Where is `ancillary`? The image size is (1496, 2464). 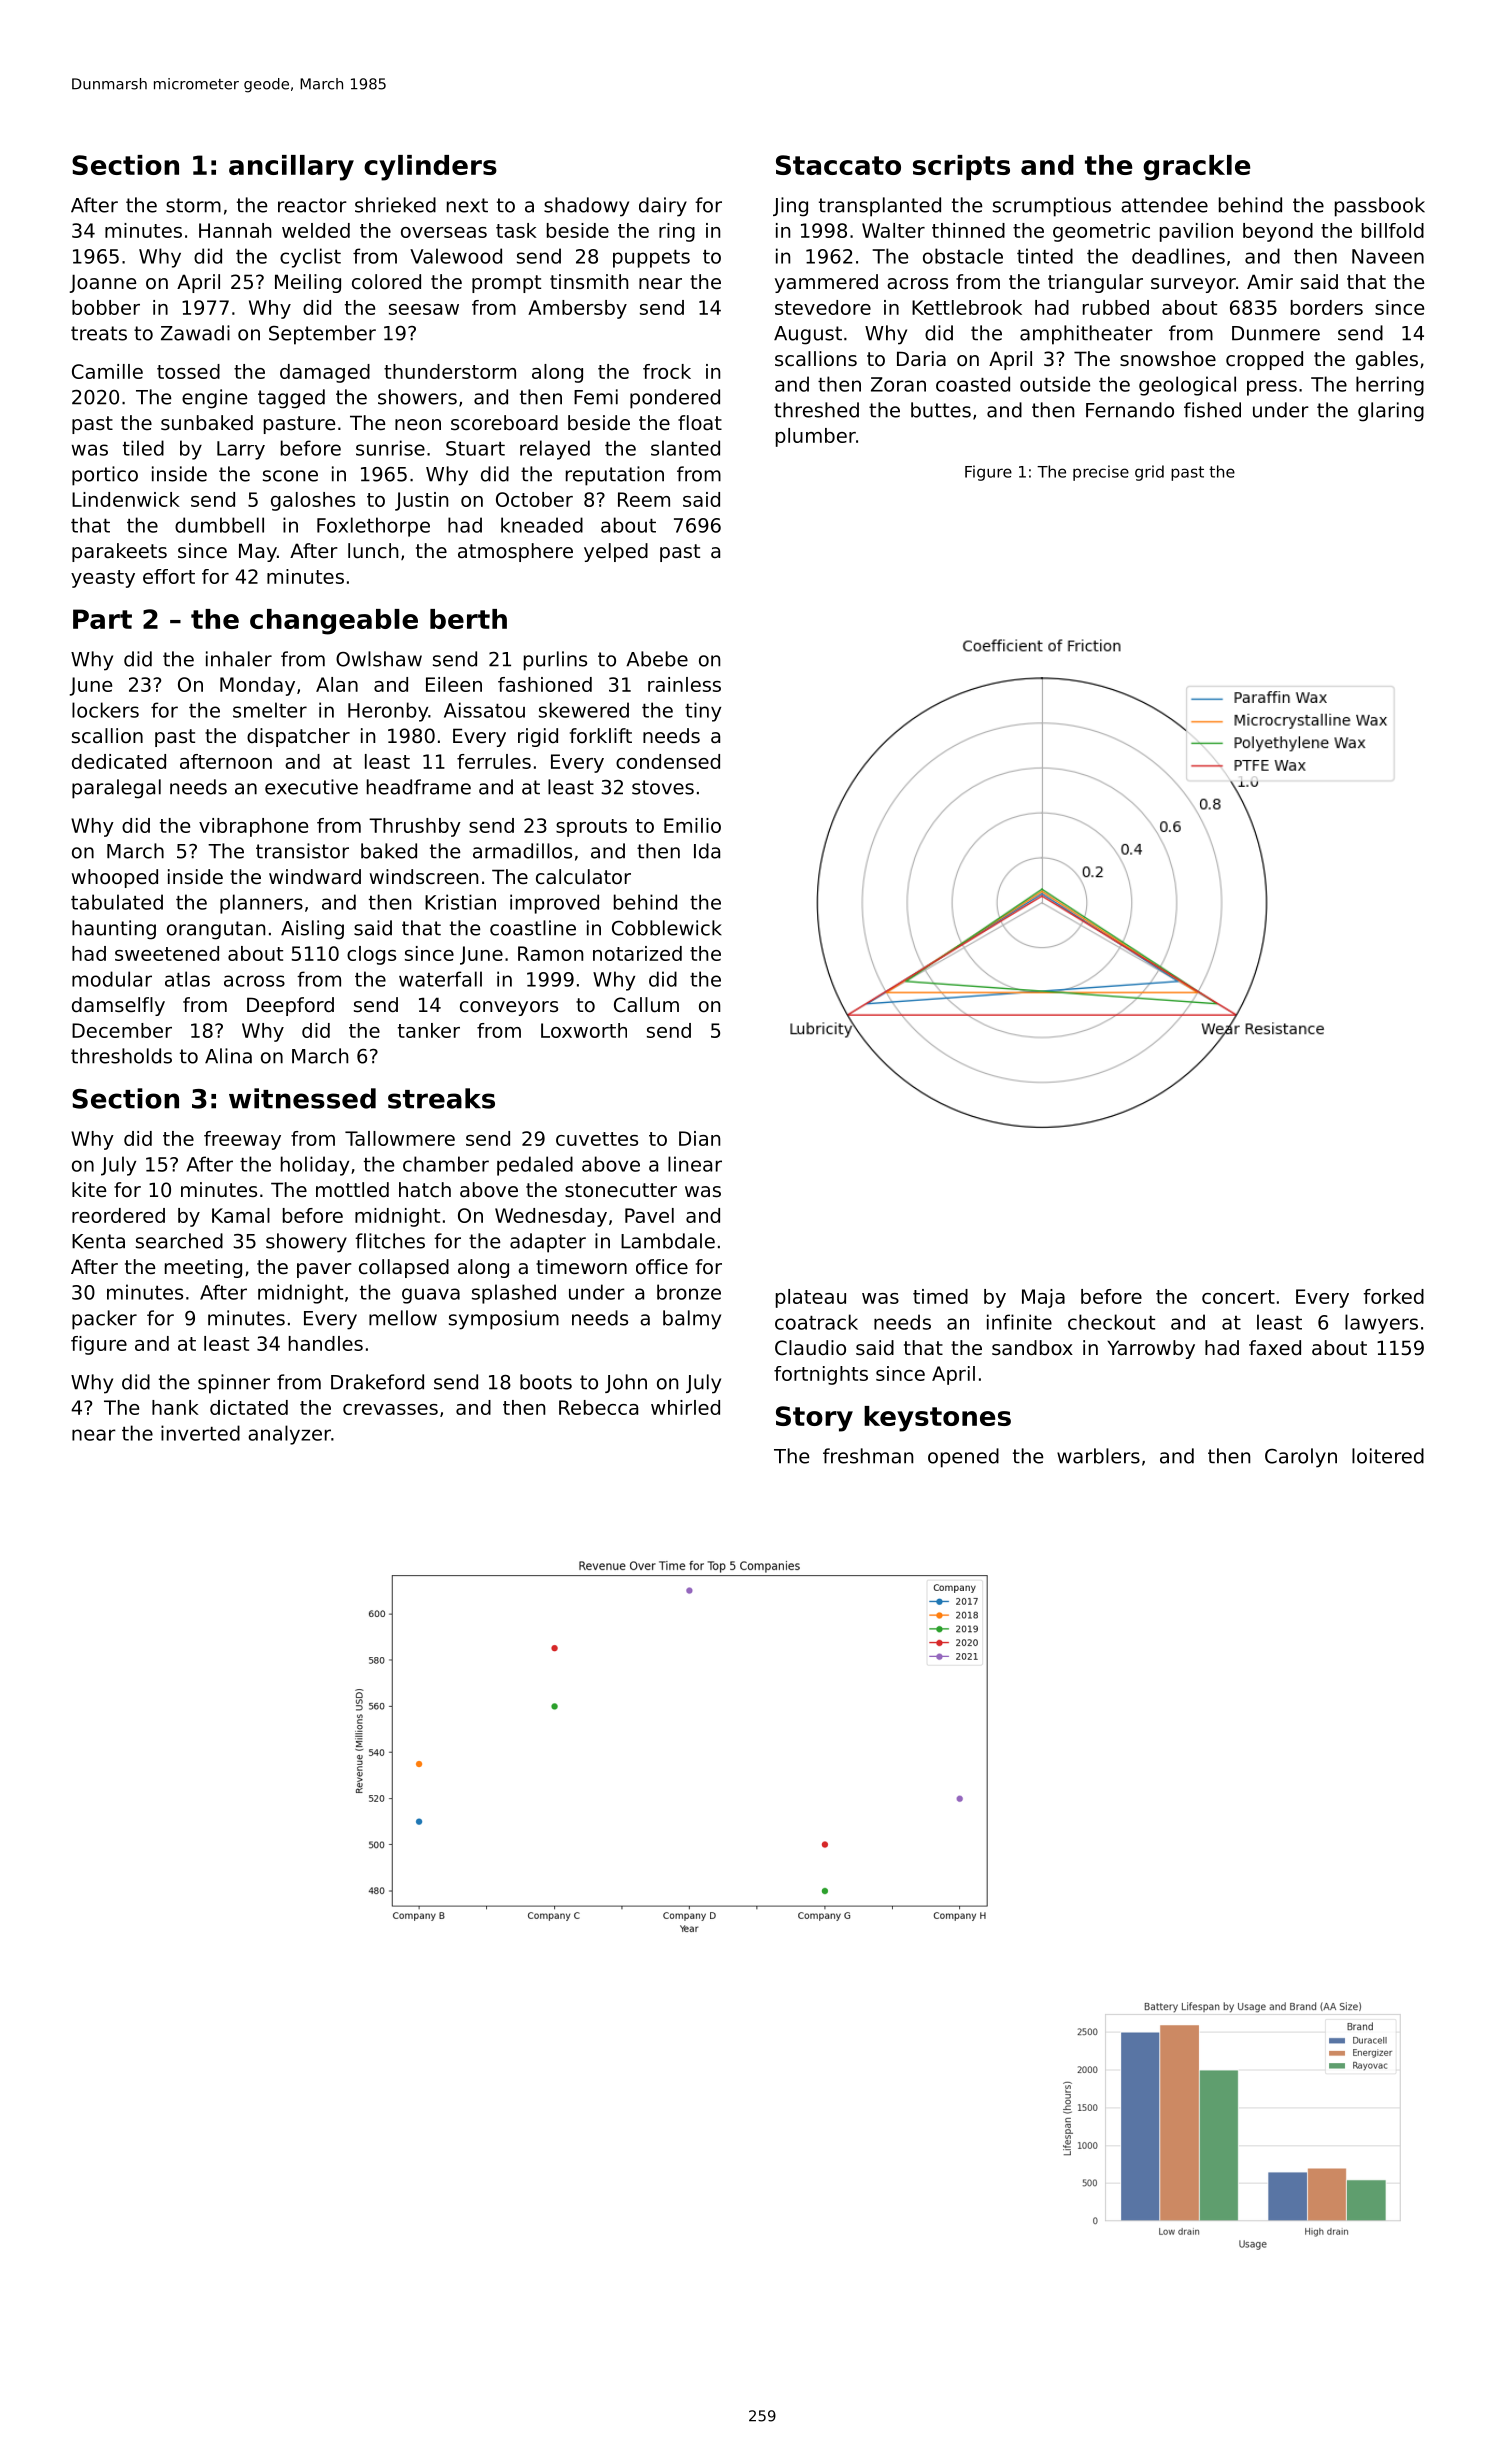
ancillary is located at coordinates (291, 168).
